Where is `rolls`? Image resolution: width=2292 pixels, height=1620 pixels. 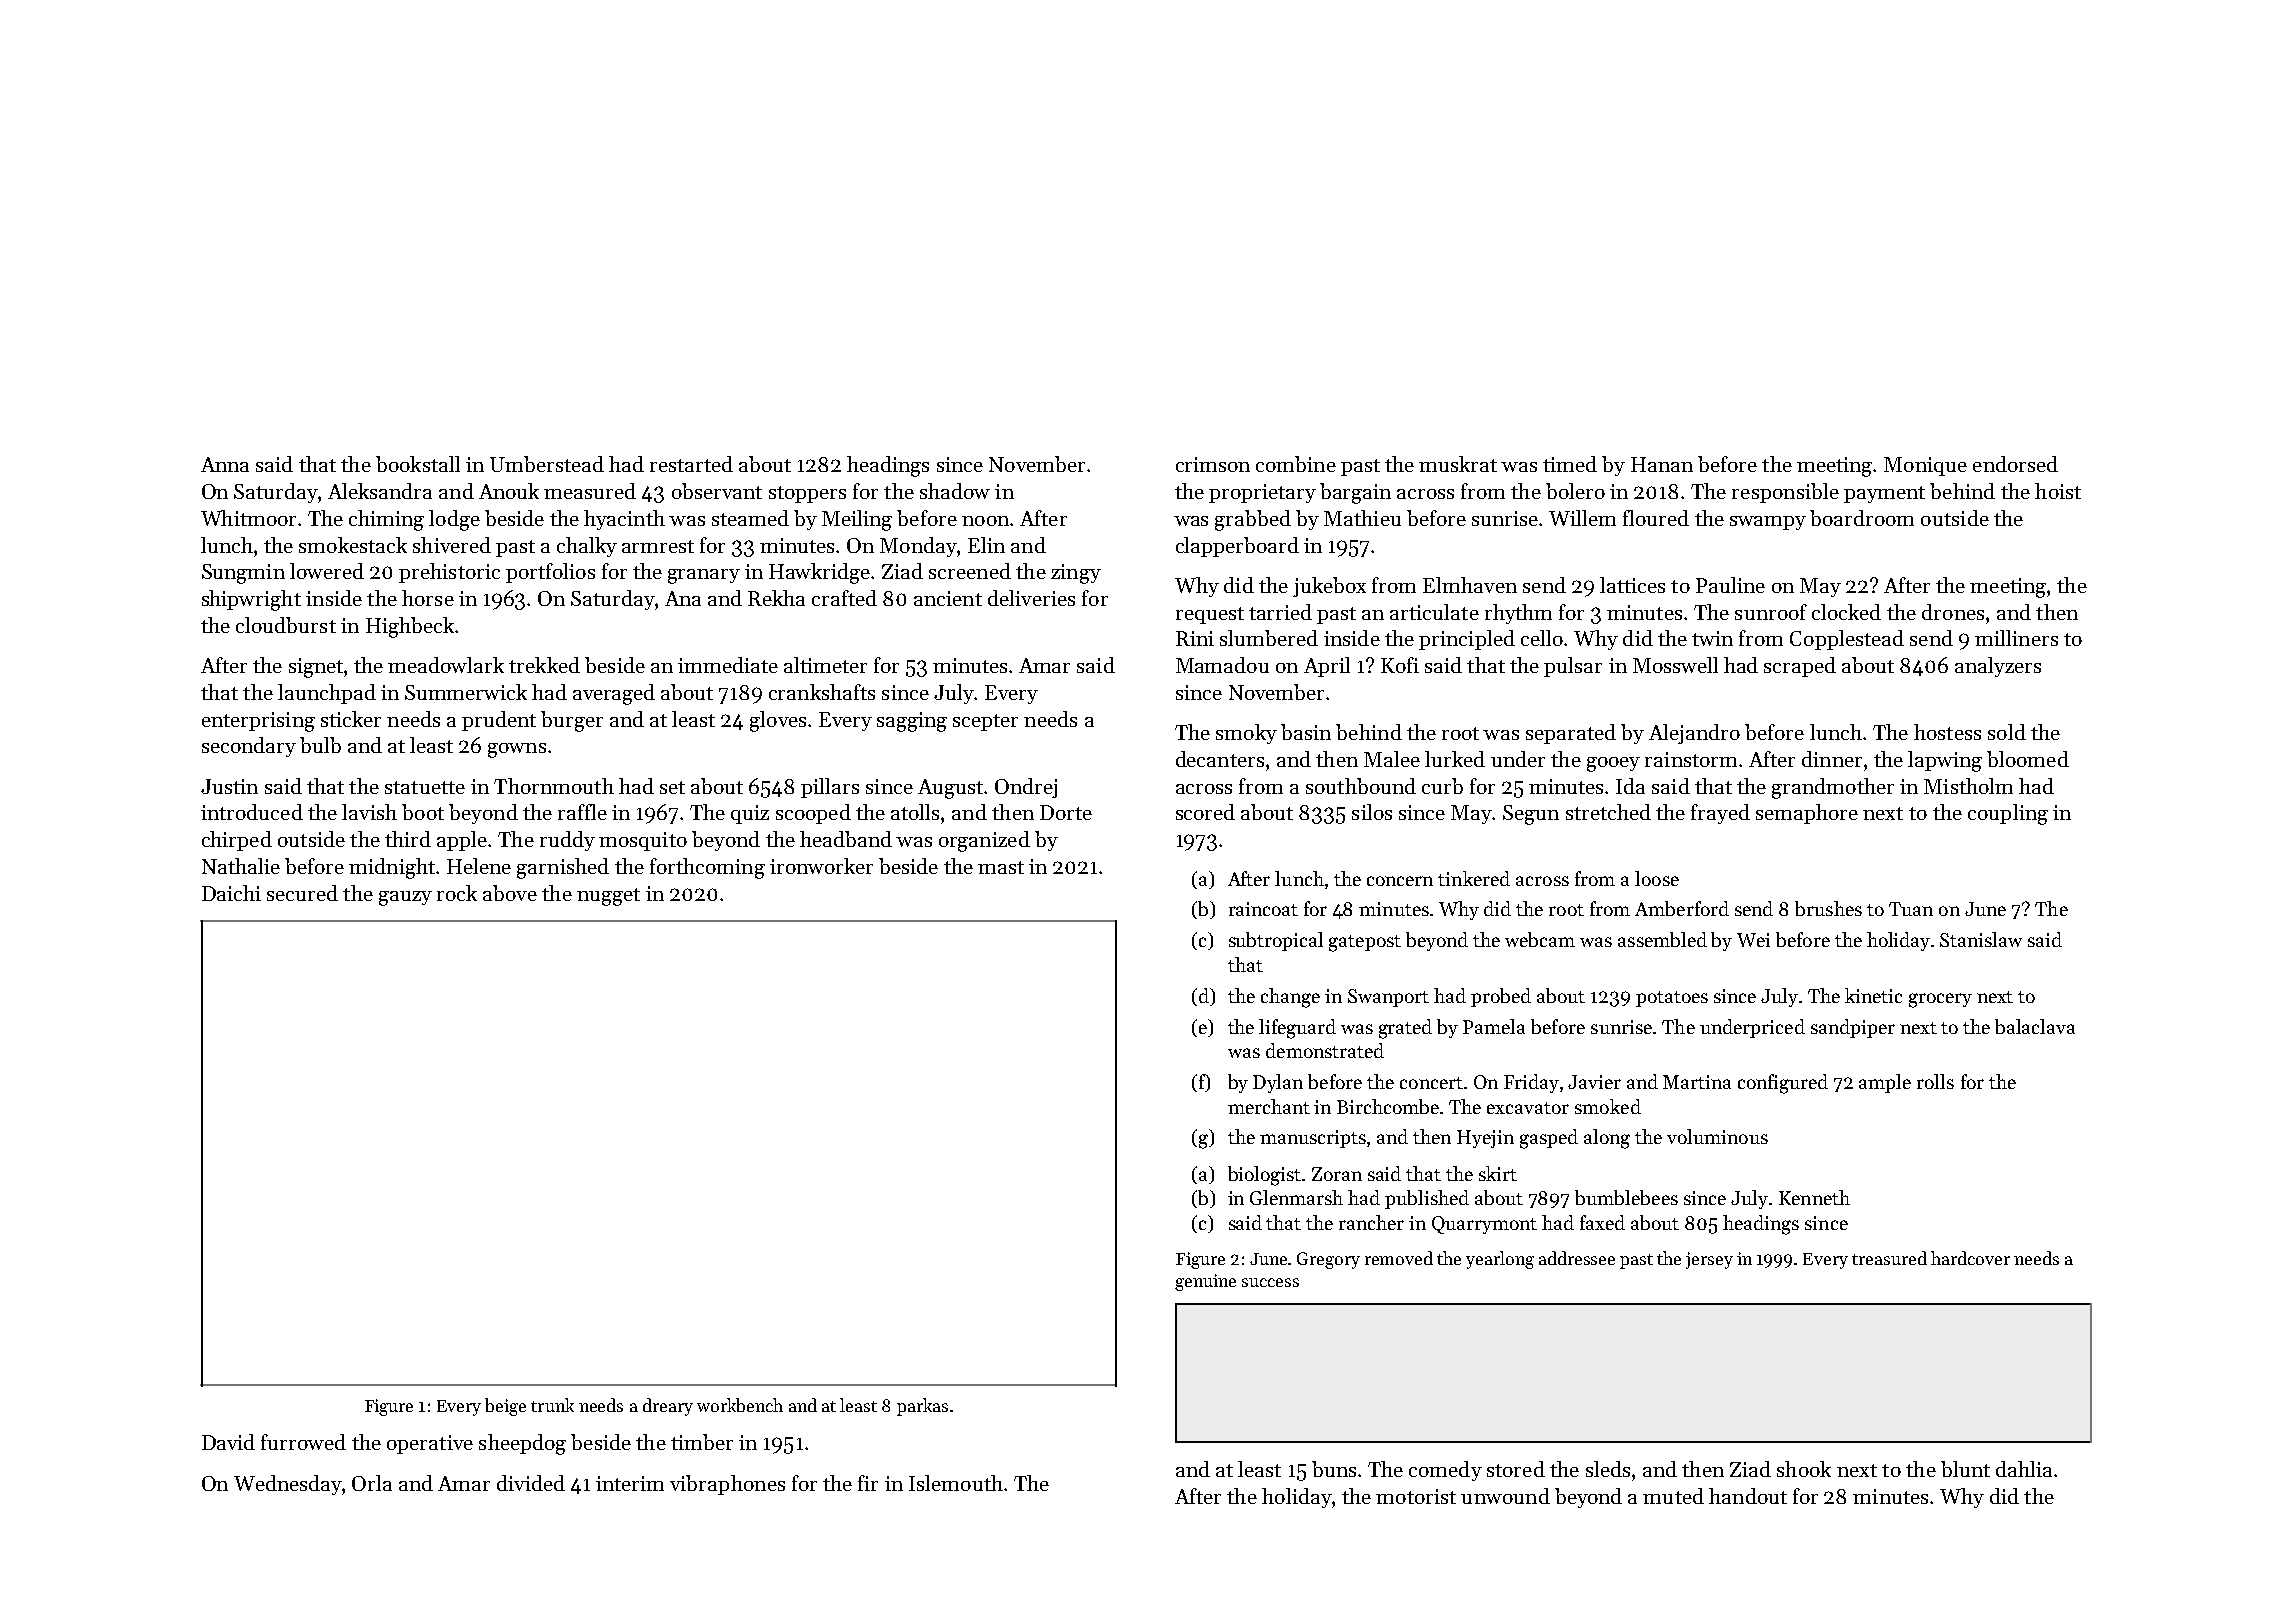
rolls is located at coordinates (1935, 1081).
